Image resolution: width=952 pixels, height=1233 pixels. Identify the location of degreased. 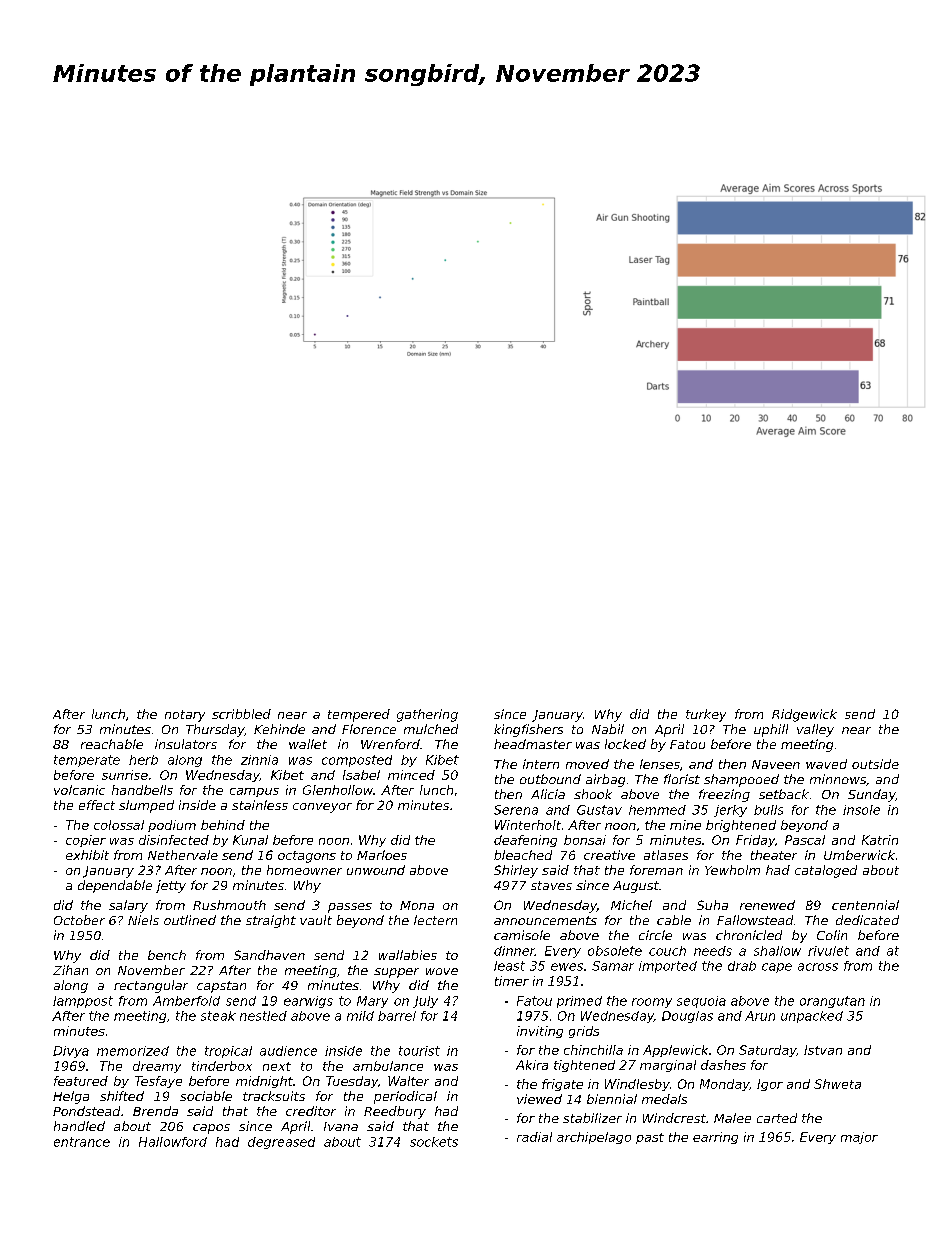
(281, 1143).
